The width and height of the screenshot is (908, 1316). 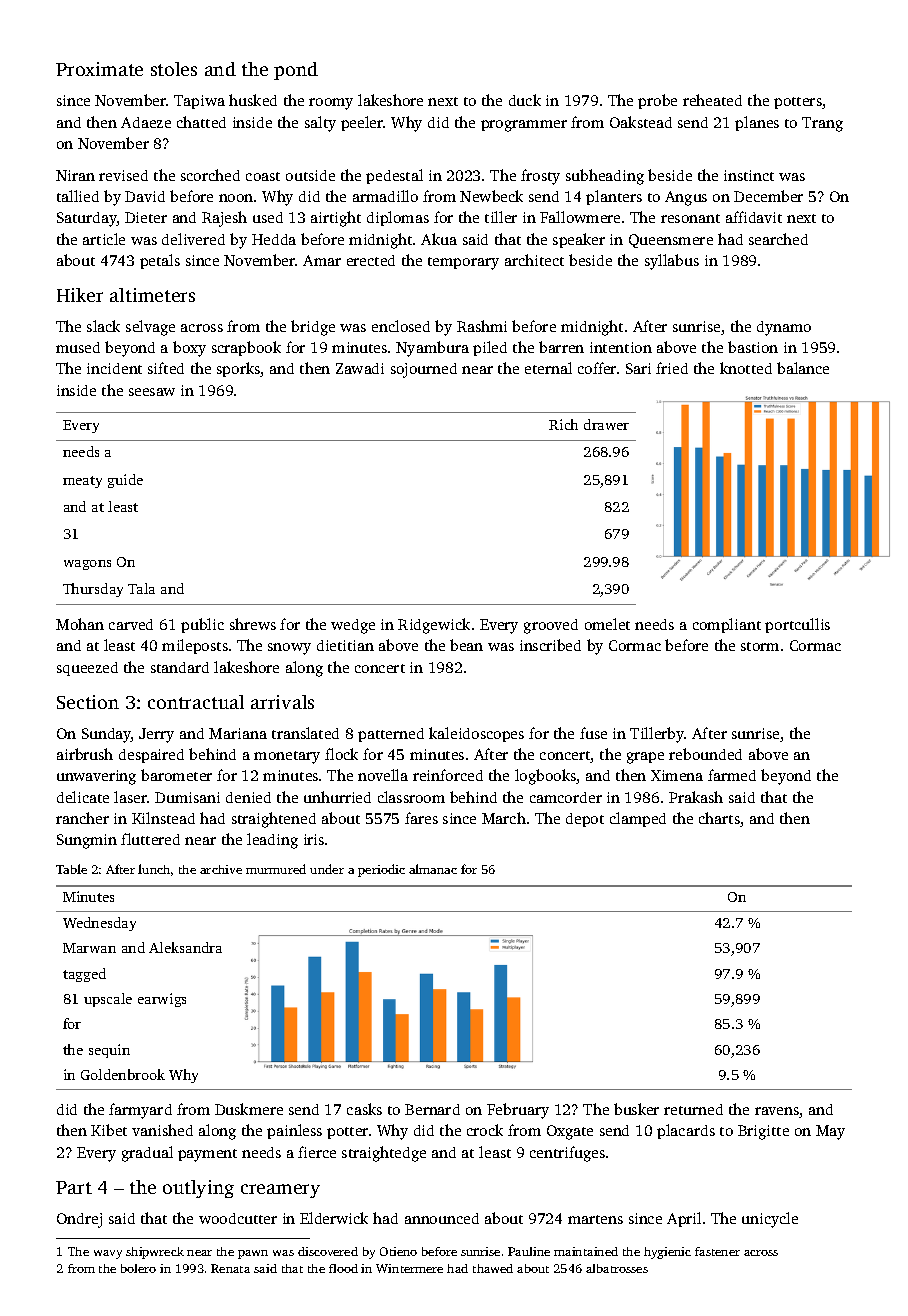 What do you see at coordinates (322, 260) in the screenshot?
I see `Amar` at bounding box center [322, 260].
